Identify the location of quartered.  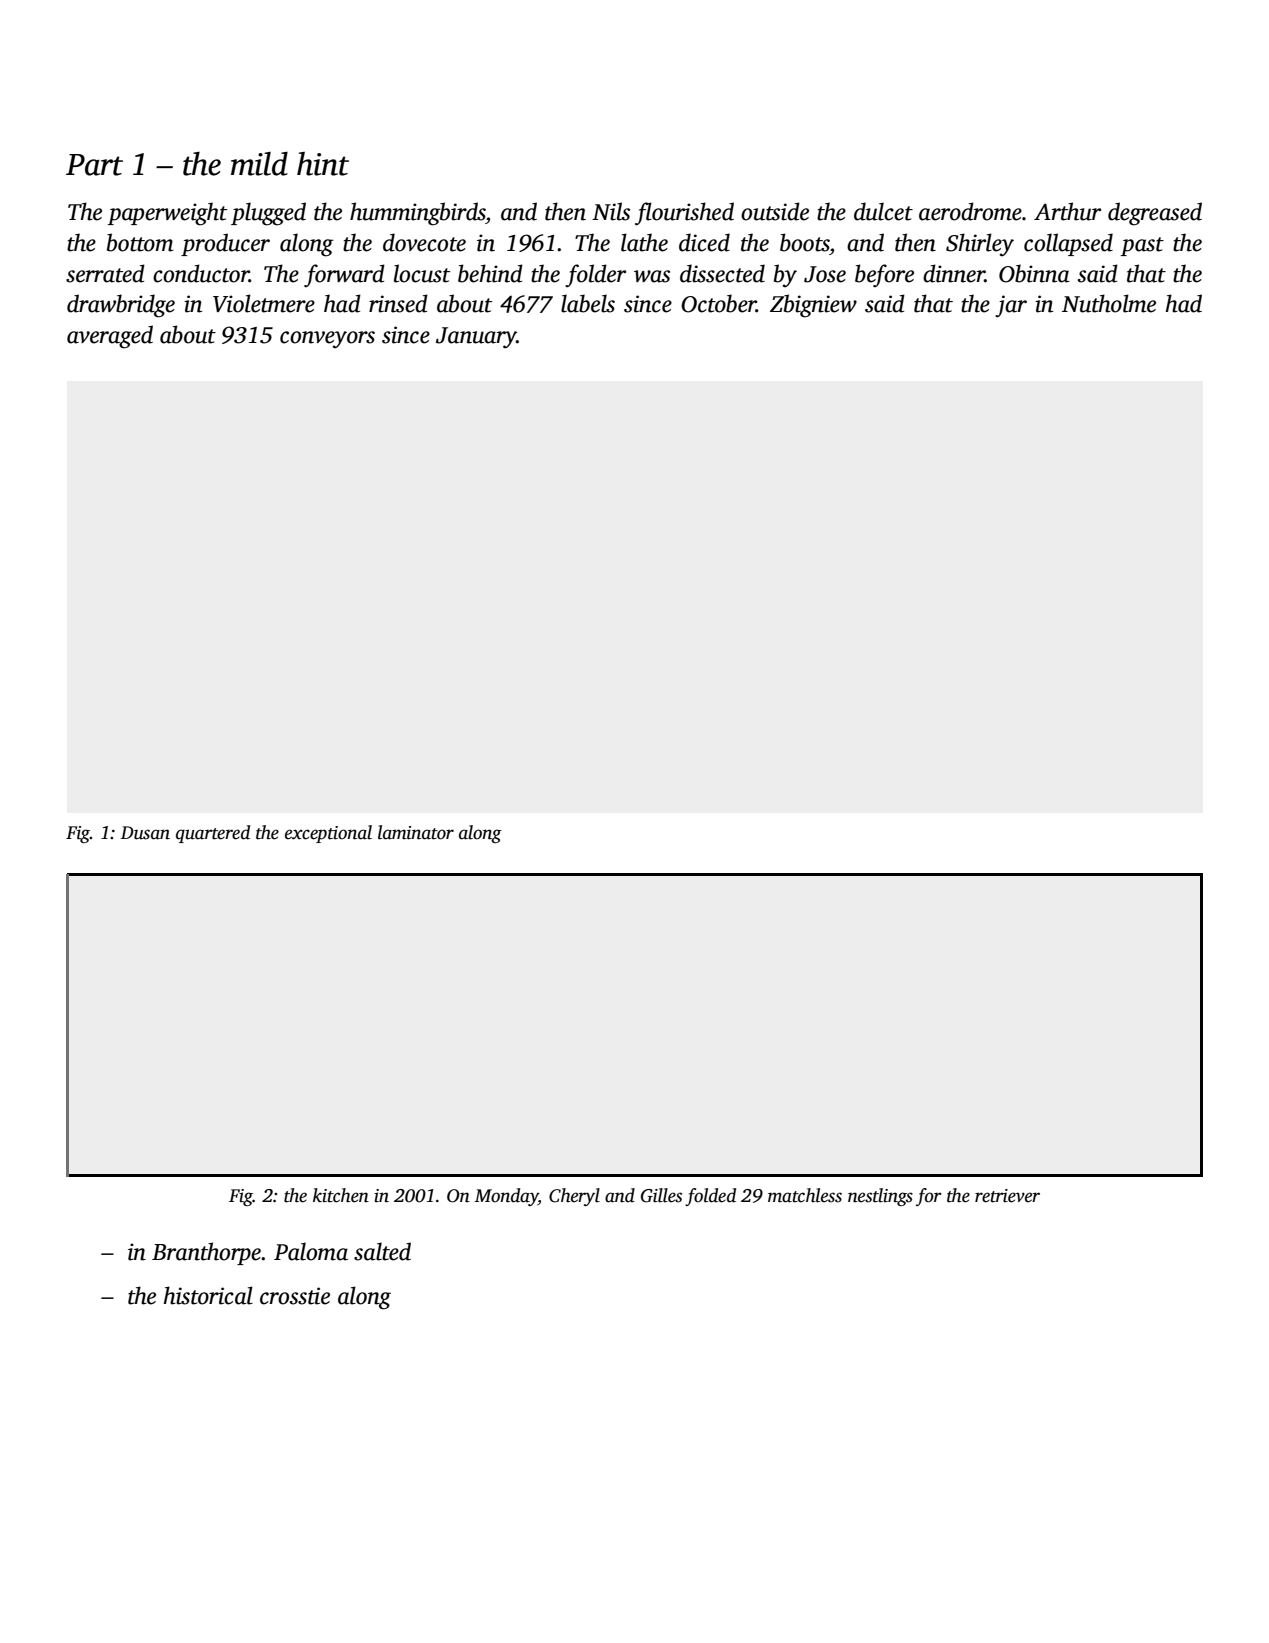
(213, 834).
